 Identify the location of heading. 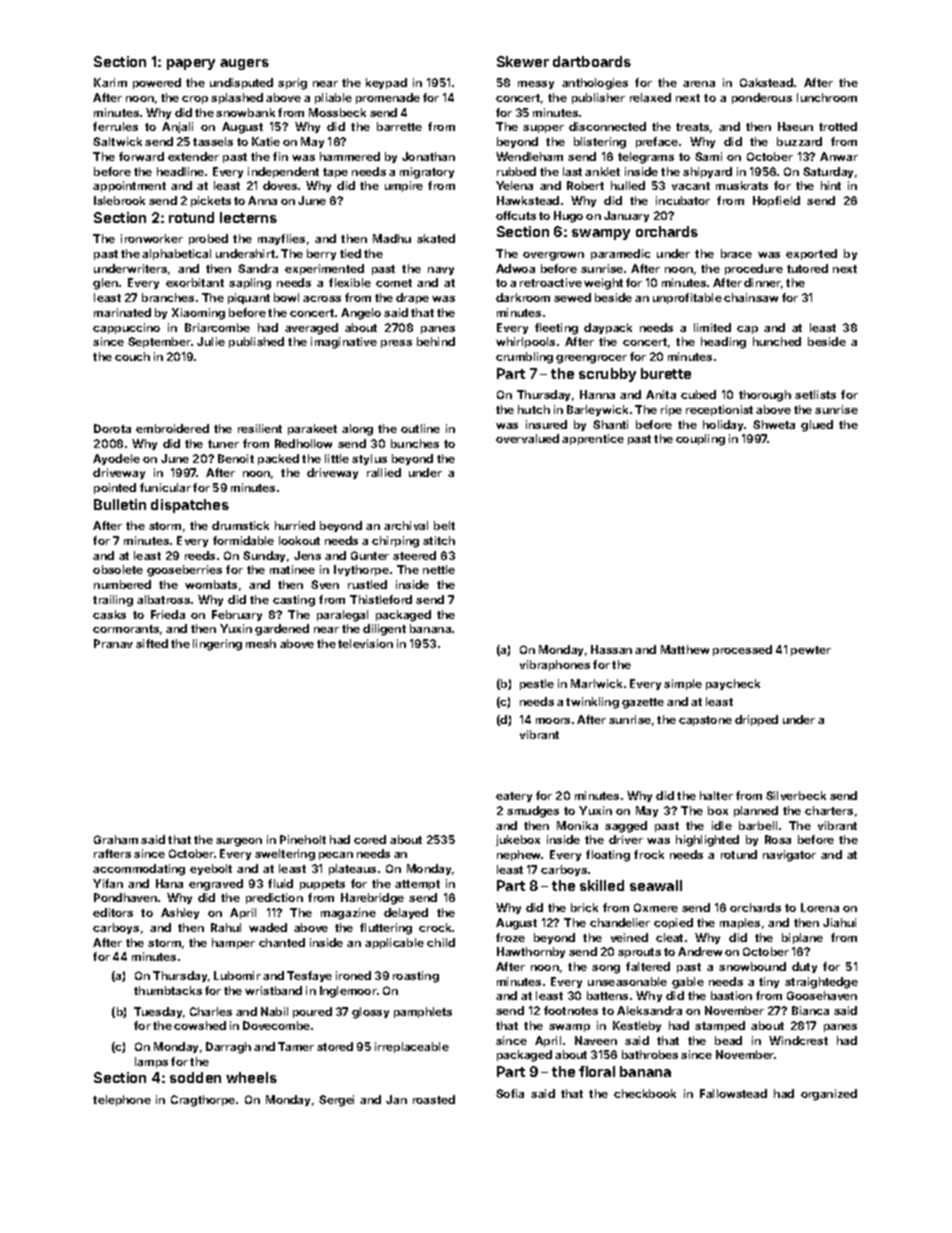
(723, 343).
